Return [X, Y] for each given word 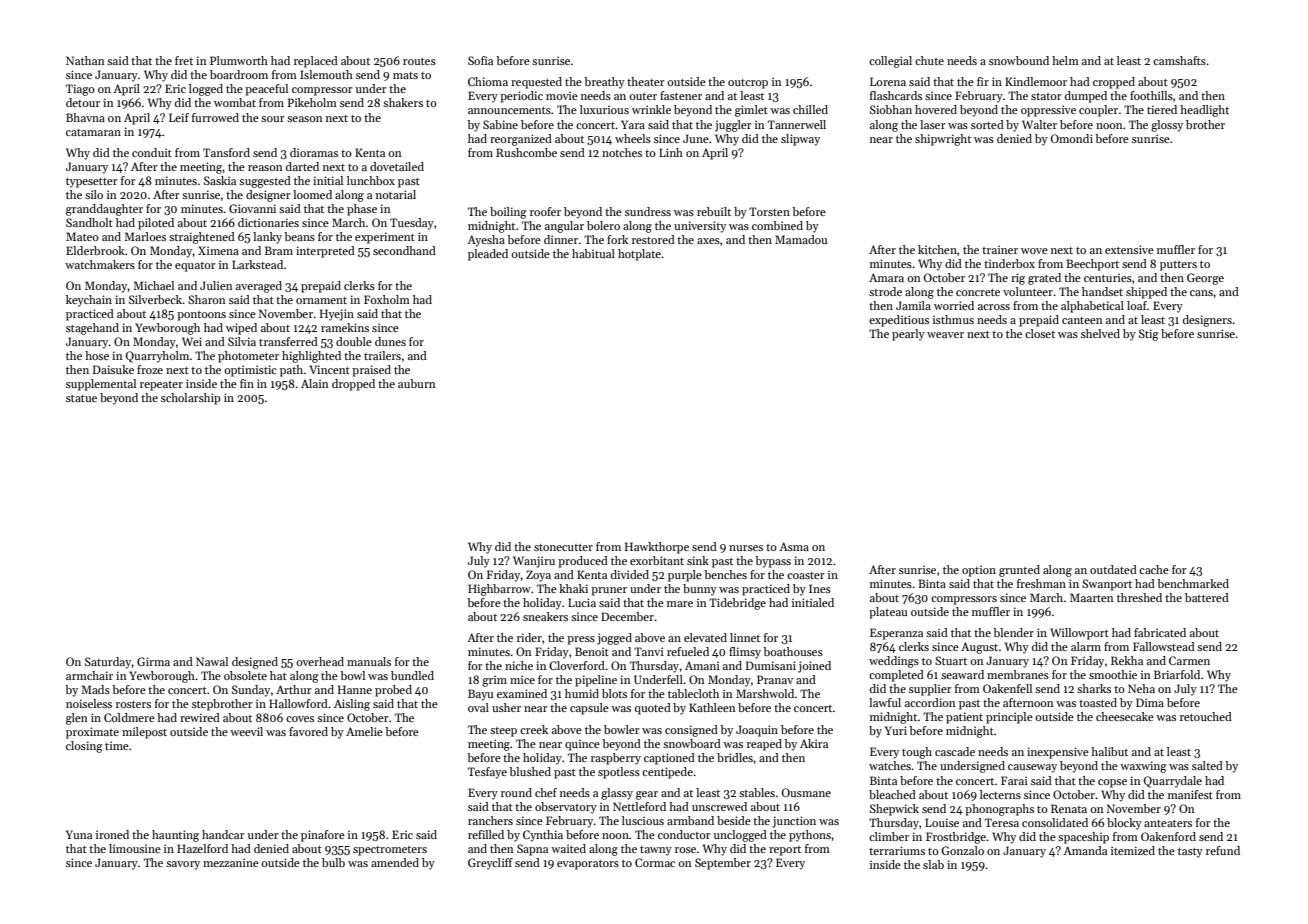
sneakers [545, 616]
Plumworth [239, 60]
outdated [1113, 569]
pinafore [323, 836]
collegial [890, 62]
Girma [153, 661]
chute [929, 60]
